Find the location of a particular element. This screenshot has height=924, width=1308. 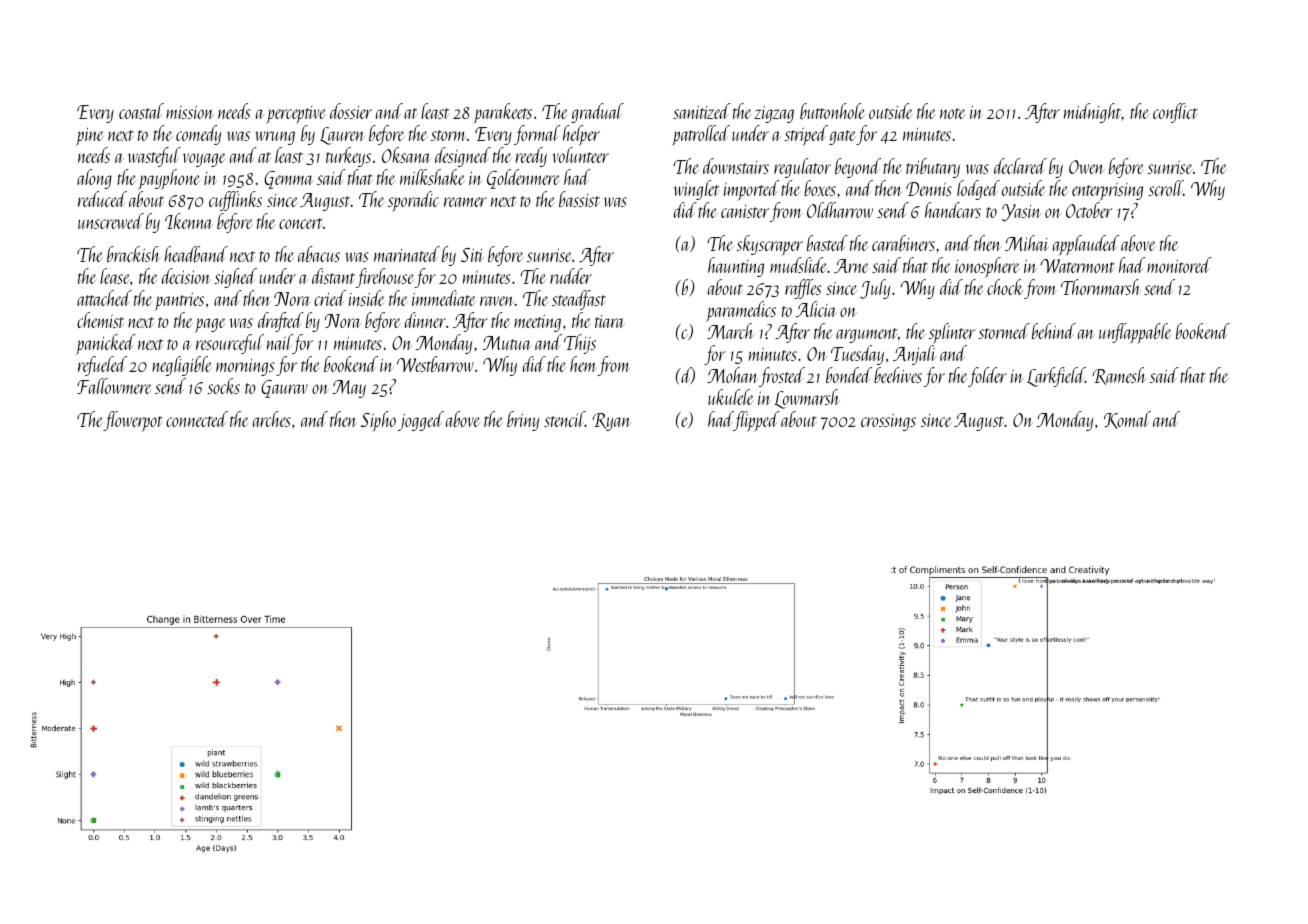

applauded is located at coordinates (1086, 245).
